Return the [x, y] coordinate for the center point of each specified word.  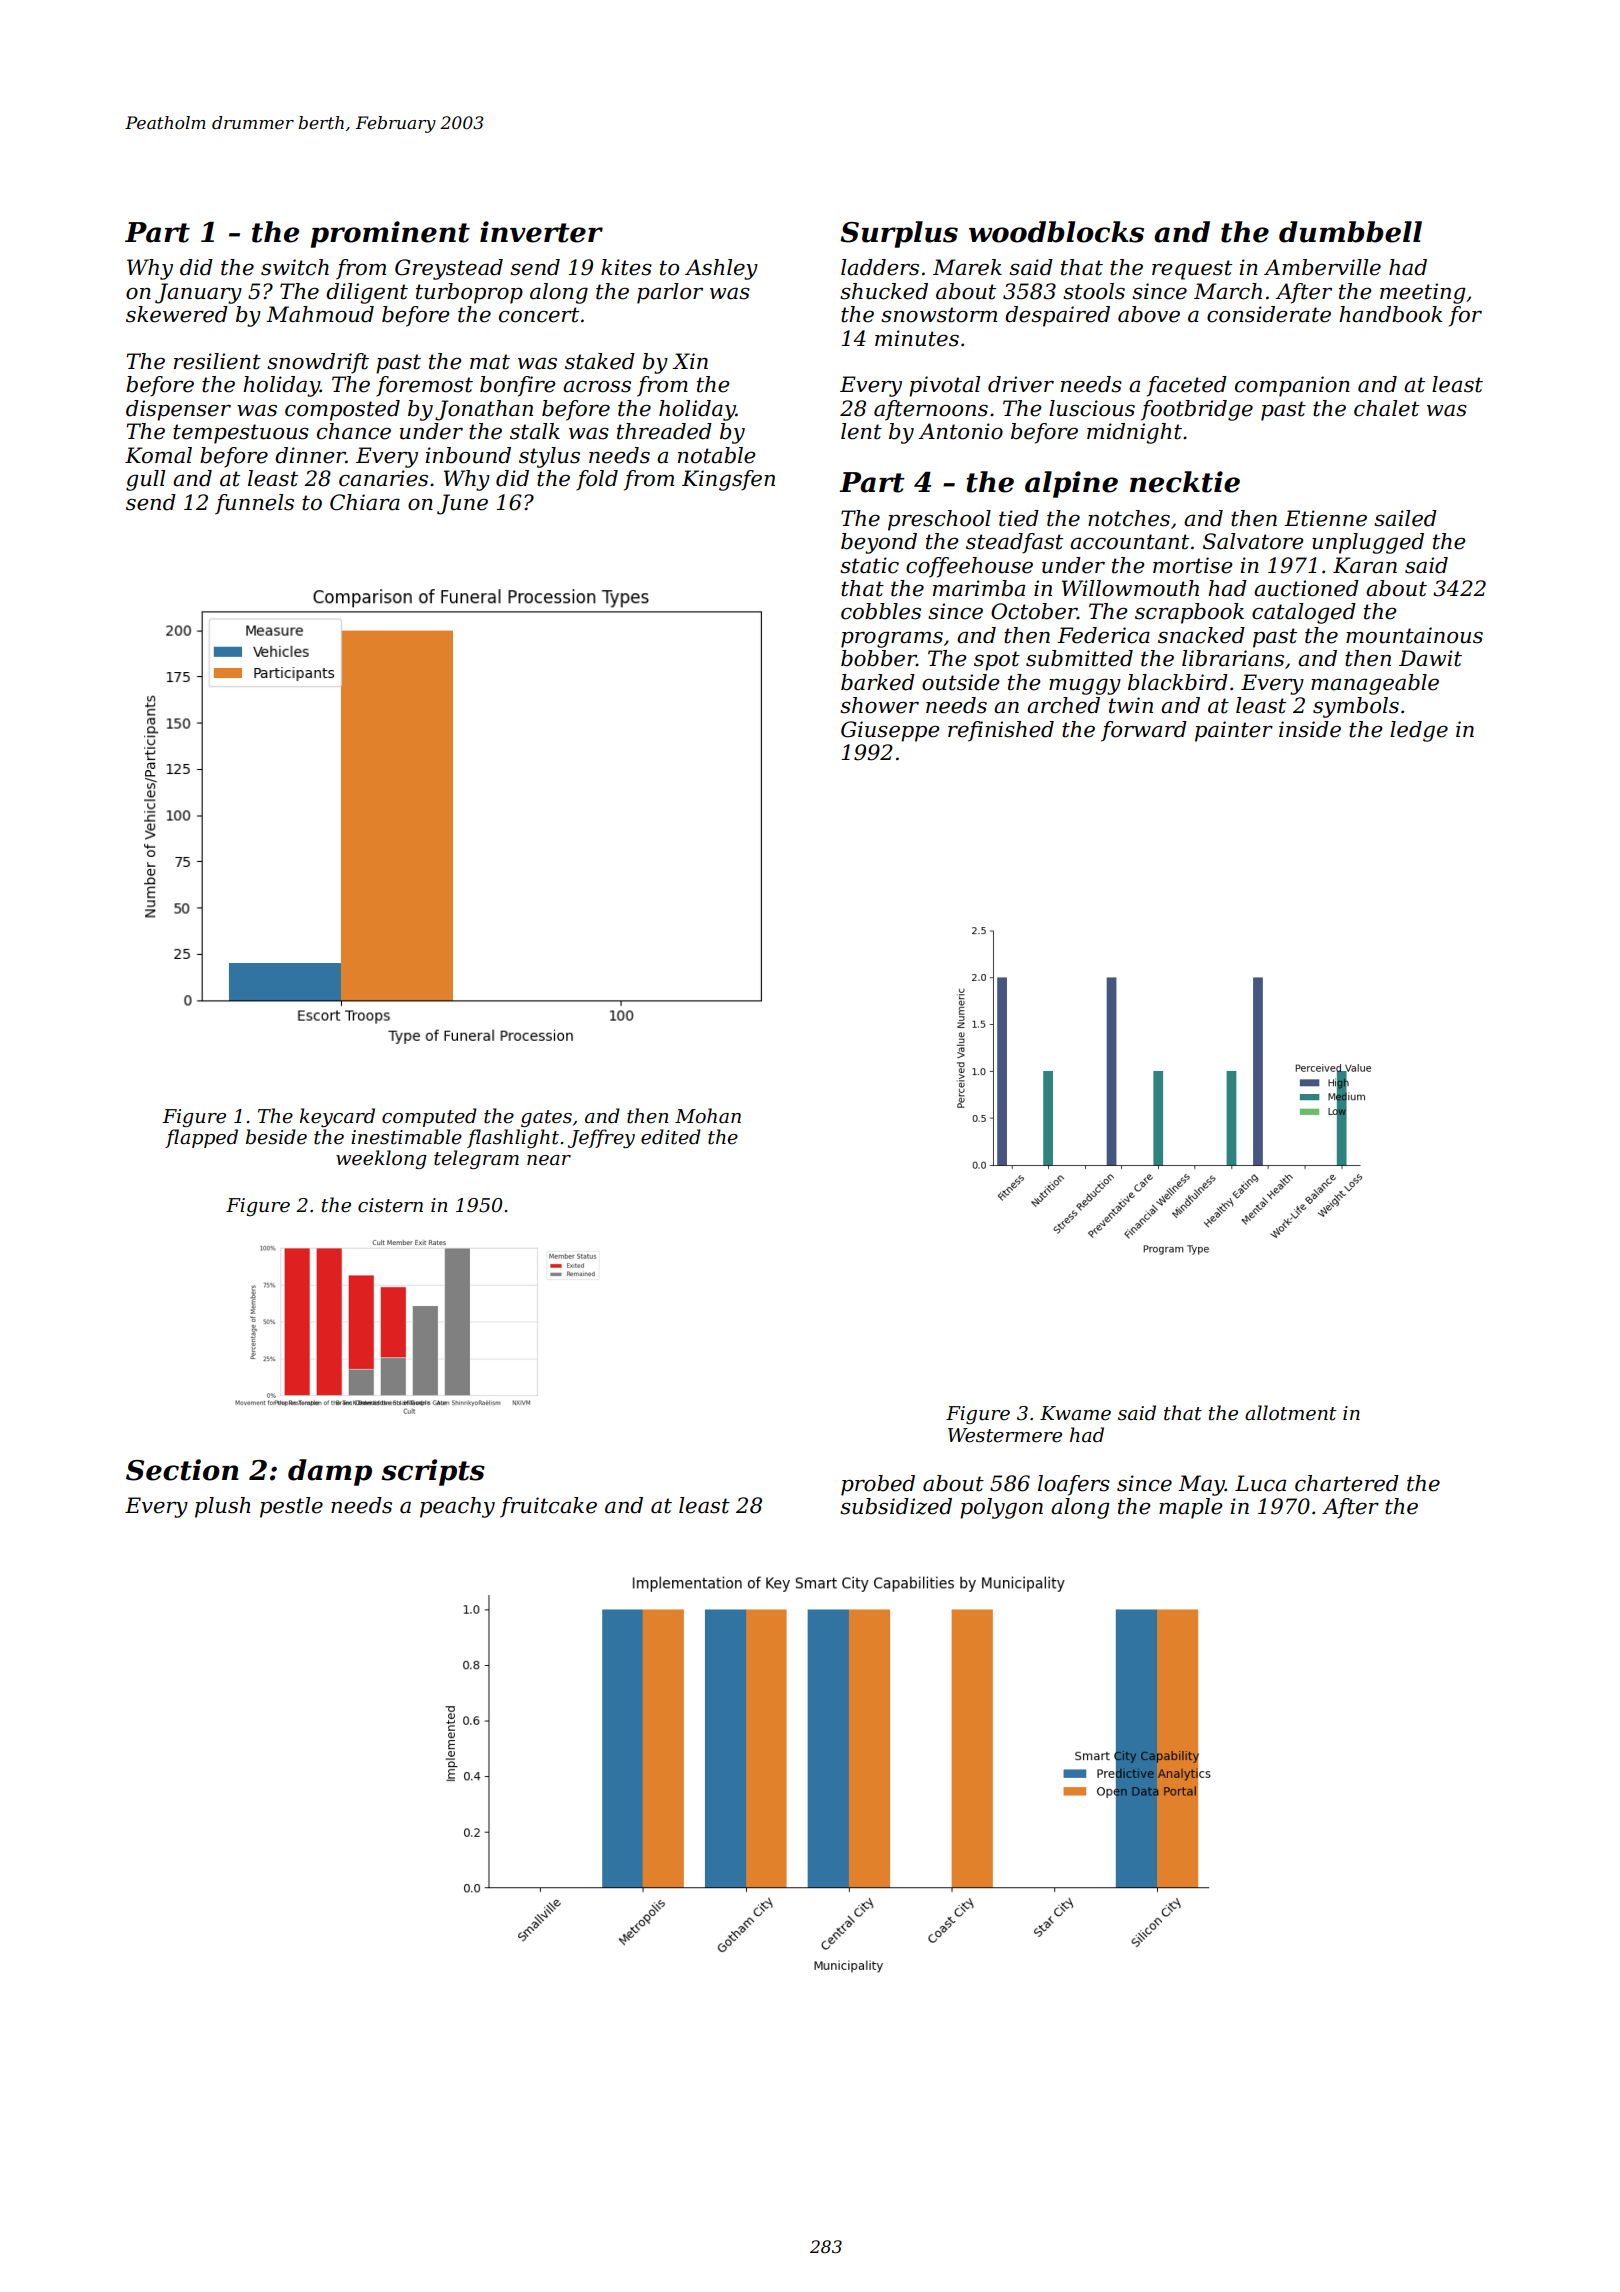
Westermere [1005, 1435]
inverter [541, 232]
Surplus [899, 234]
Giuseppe [890, 731]
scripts [433, 1472]
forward [1144, 731]
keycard [337, 1117]
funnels [254, 504]
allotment [1291, 1413]
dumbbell [1350, 232]
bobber [878, 658]
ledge [1419, 731]
